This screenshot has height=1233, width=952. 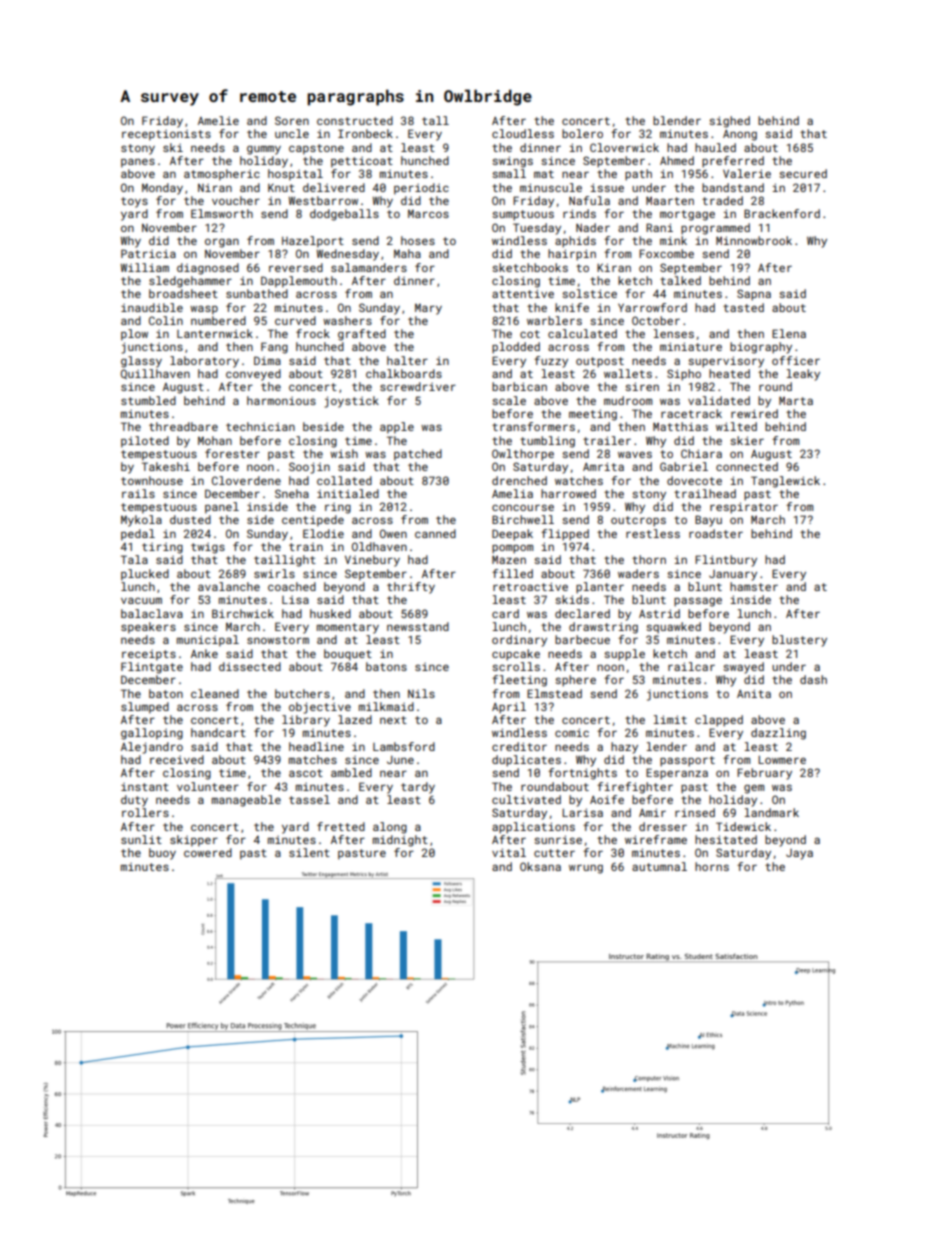 I want to click on buoy, so click(x=162, y=854).
